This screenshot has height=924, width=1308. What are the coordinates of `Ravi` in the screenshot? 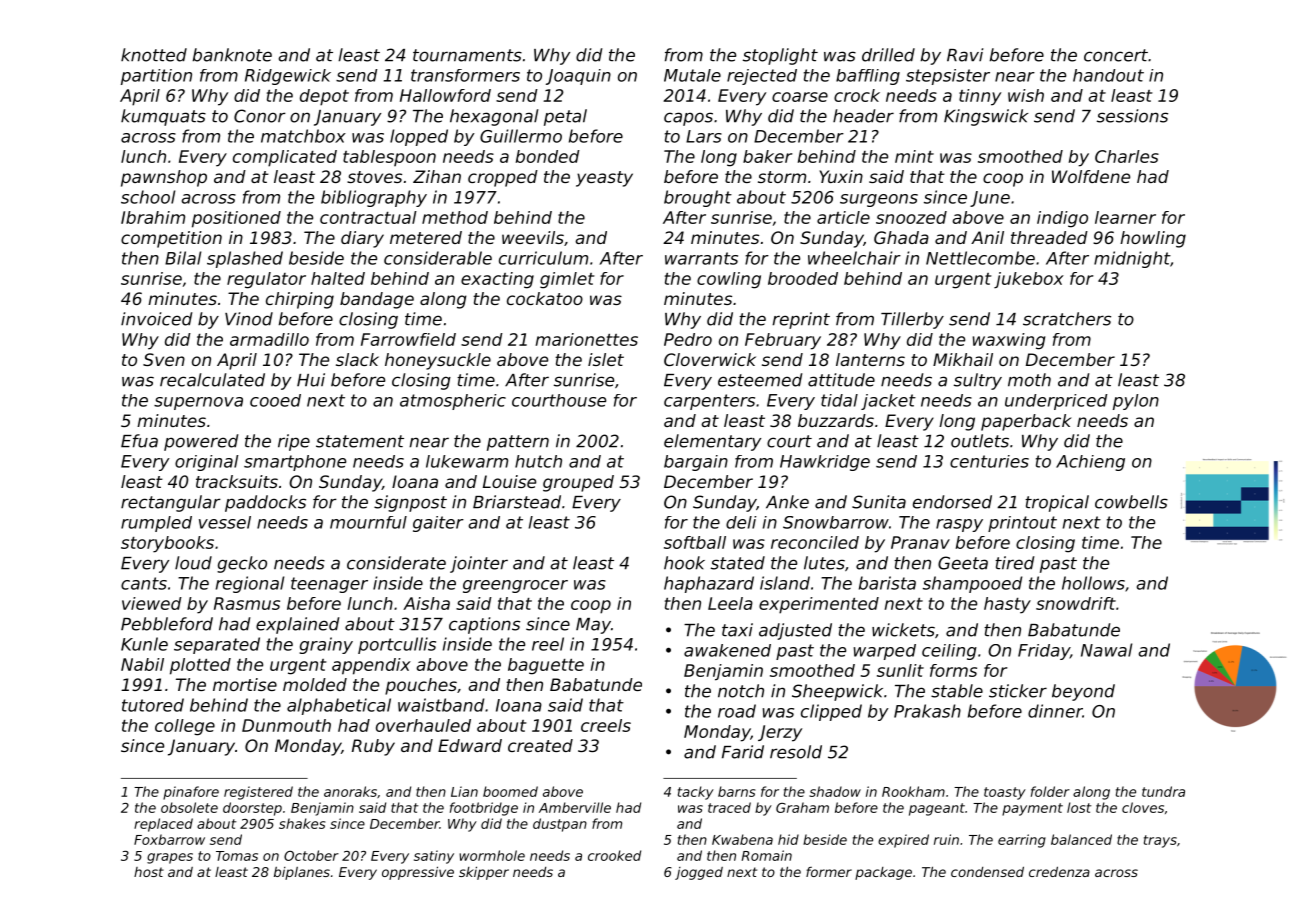 It's located at (965, 55).
